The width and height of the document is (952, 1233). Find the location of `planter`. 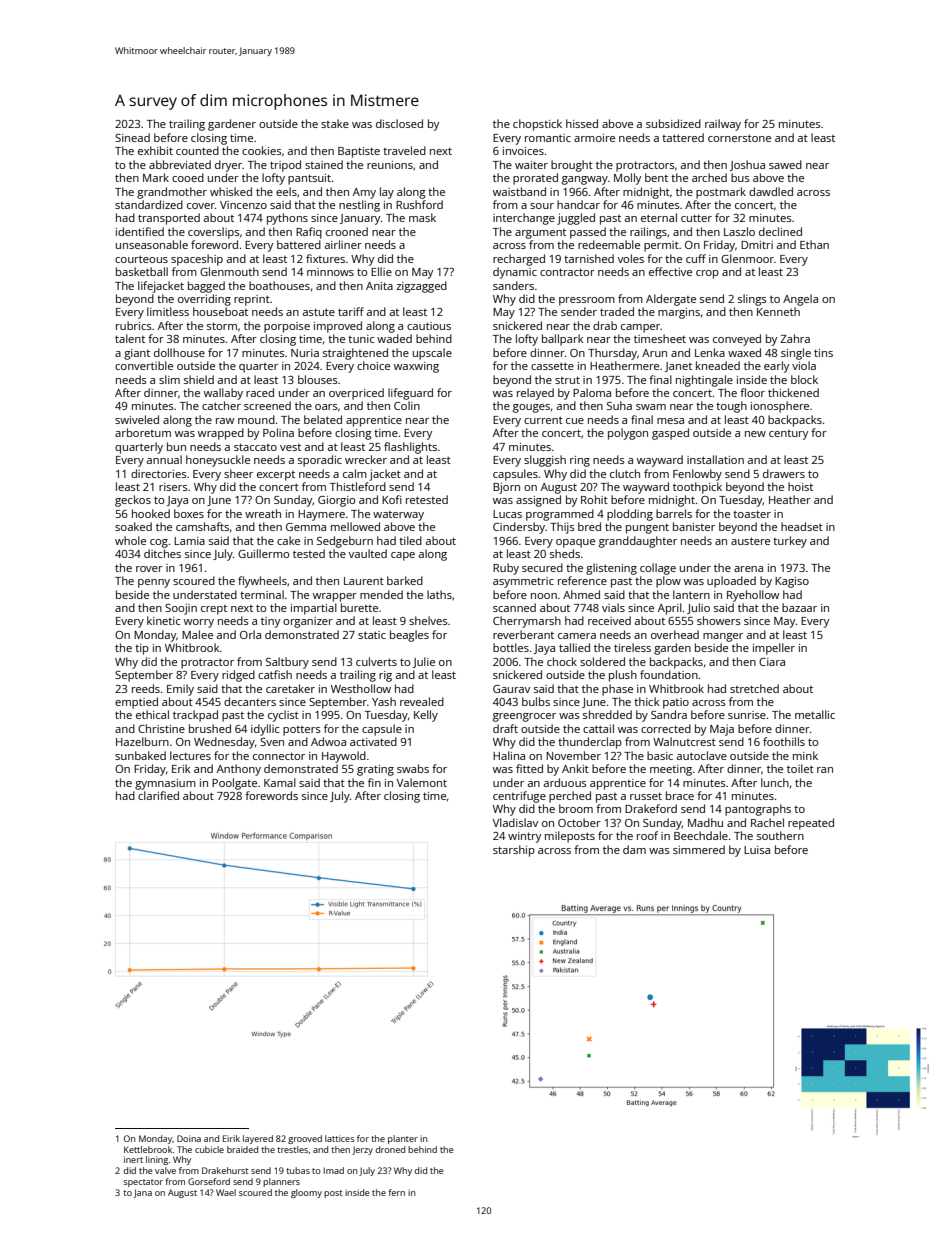

planter is located at coordinates (403, 1139).
